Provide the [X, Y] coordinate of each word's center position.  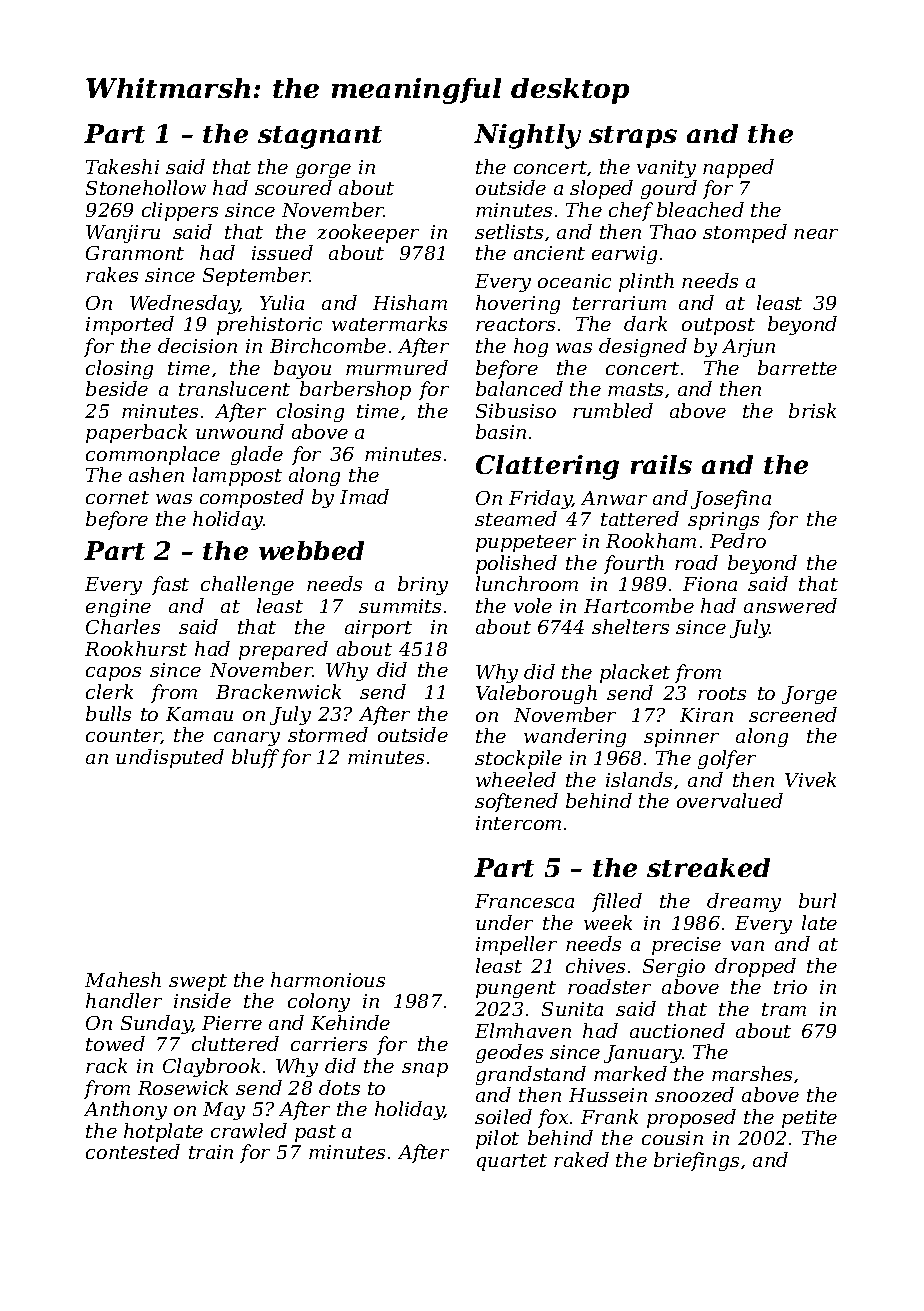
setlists [509, 231]
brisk [812, 410]
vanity [666, 169]
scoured [293, 187]
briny [423, 585]
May [224, 1111]
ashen [156, 474]
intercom [518, 823]
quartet [512, 1162]
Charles [123, 626]
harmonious [328, 979]
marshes [752, 1073]
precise [686, 946]
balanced [519, 388]
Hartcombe [639, 605]
